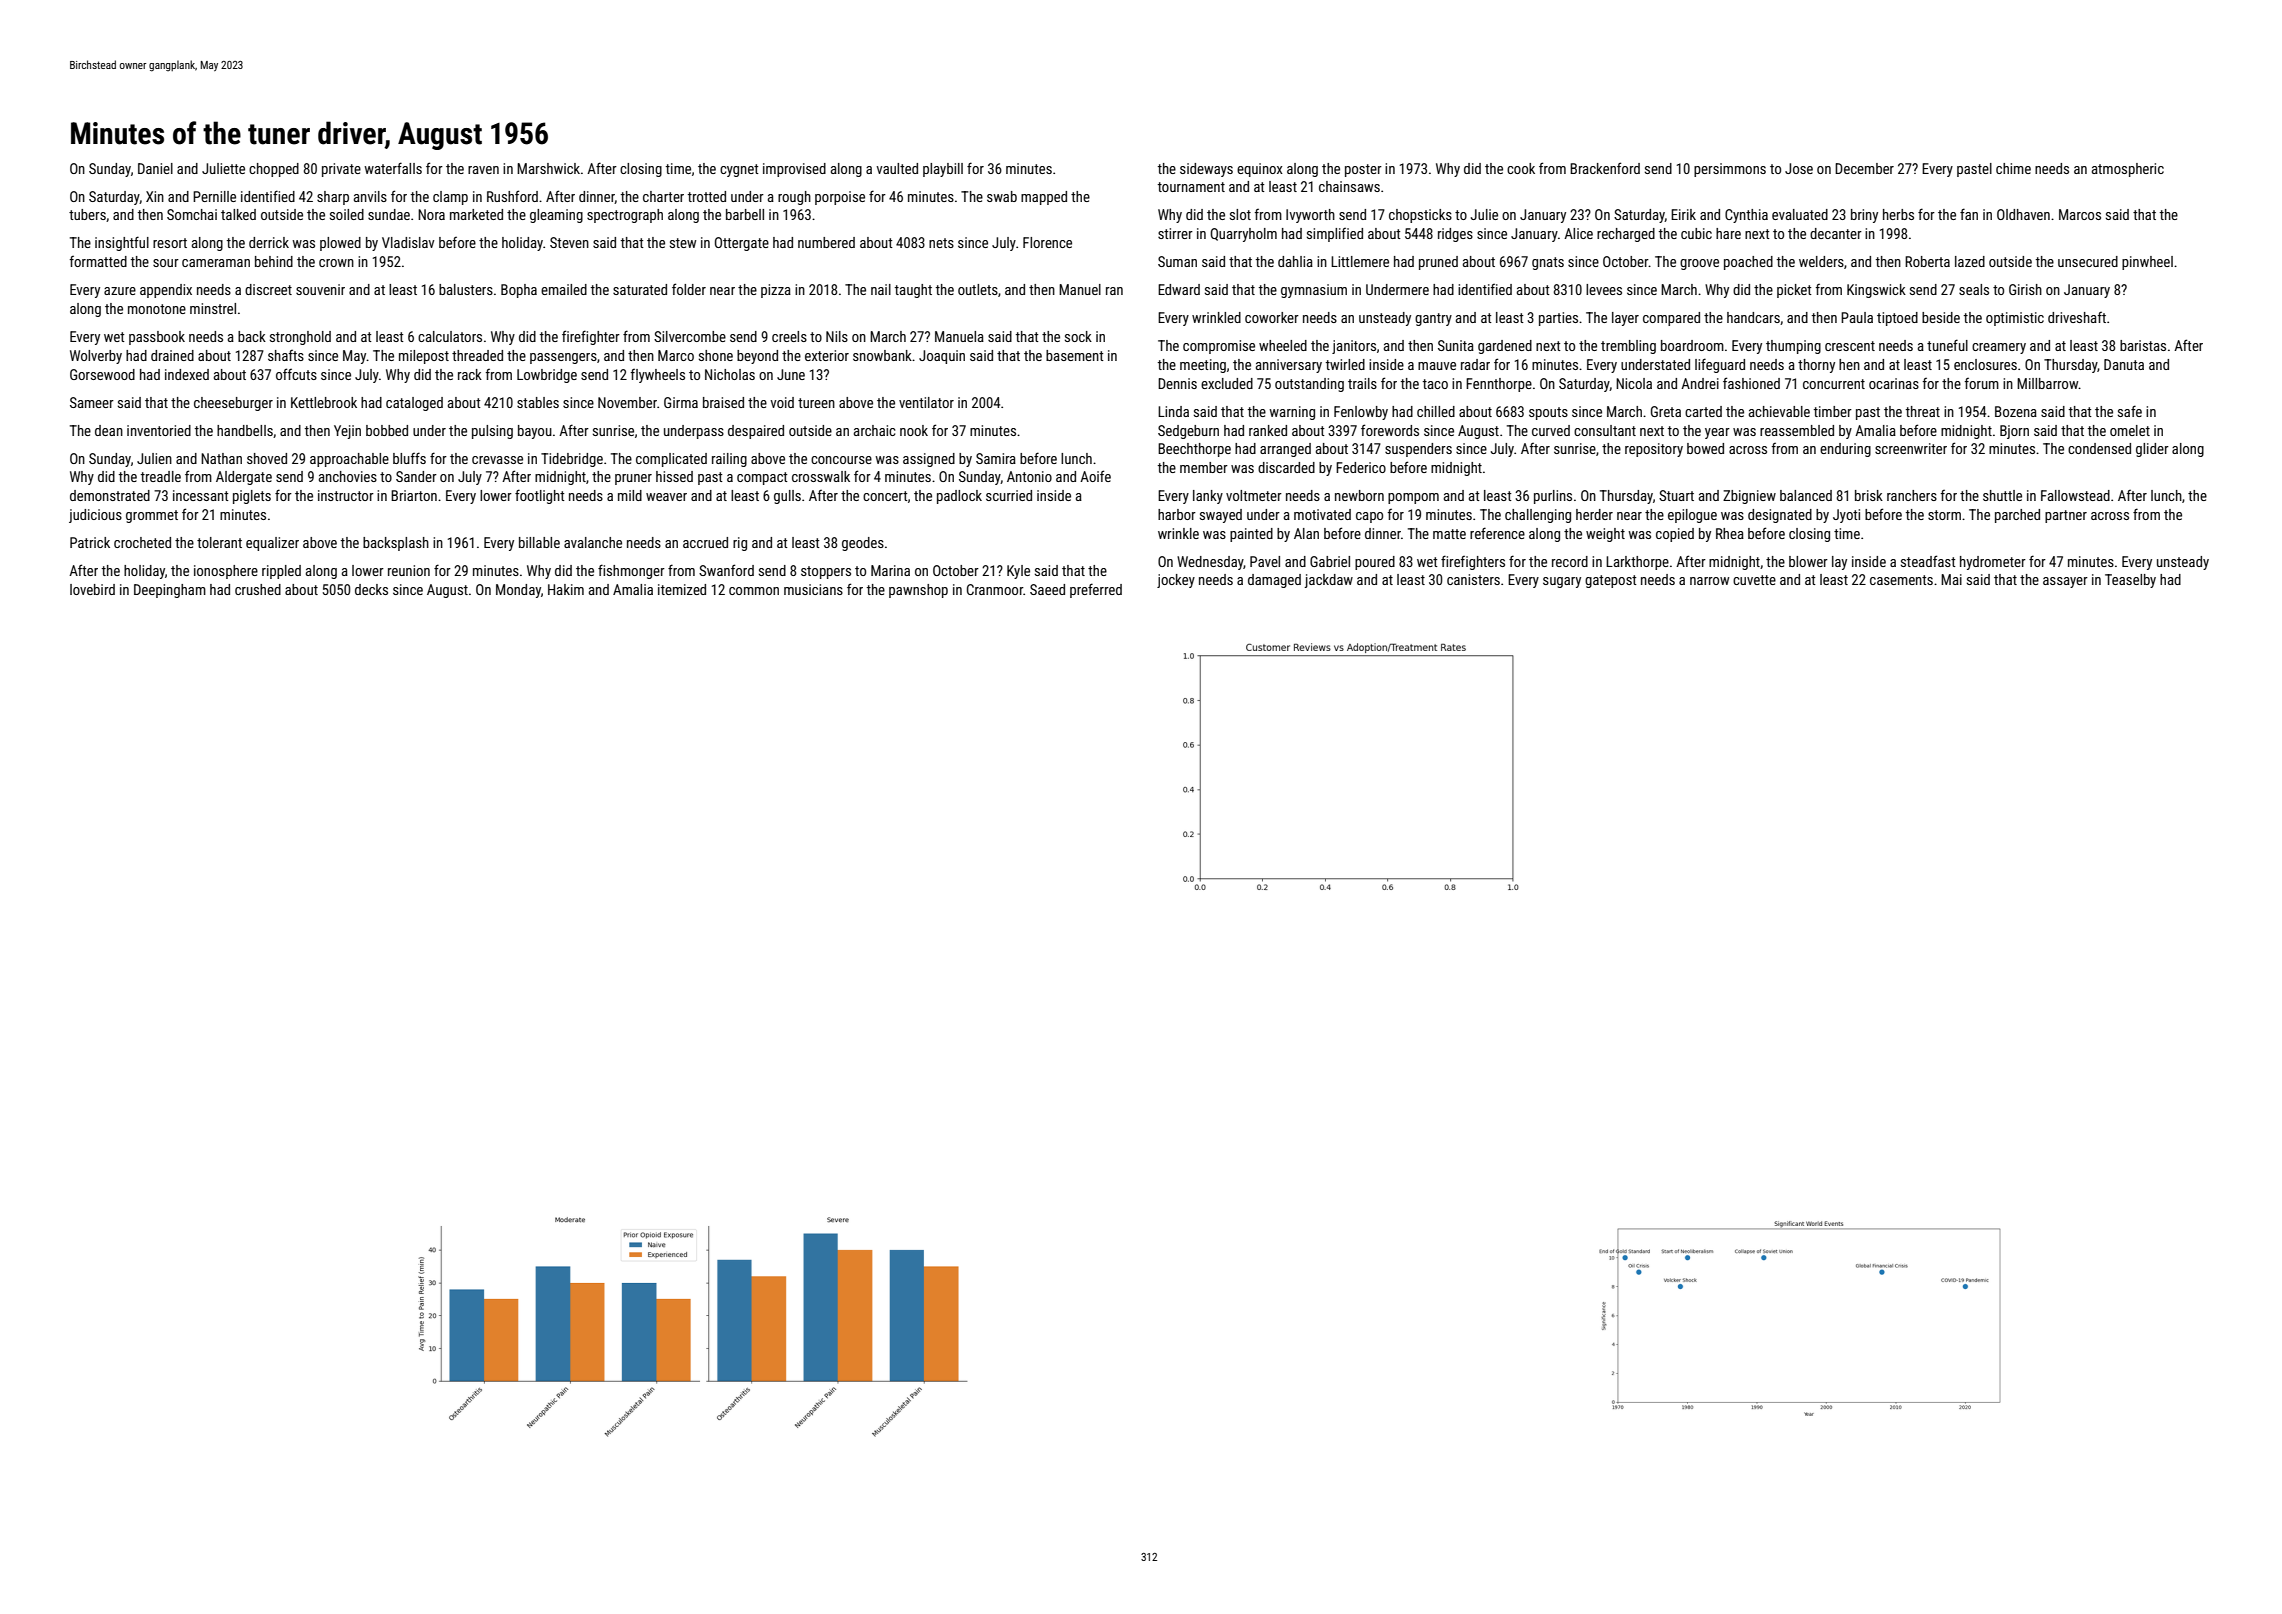 The image size is (2282, 1614). What do you see at coordinates (336, 263) in the screenshot?
I see `crown` at bounding box center [336, 263].
